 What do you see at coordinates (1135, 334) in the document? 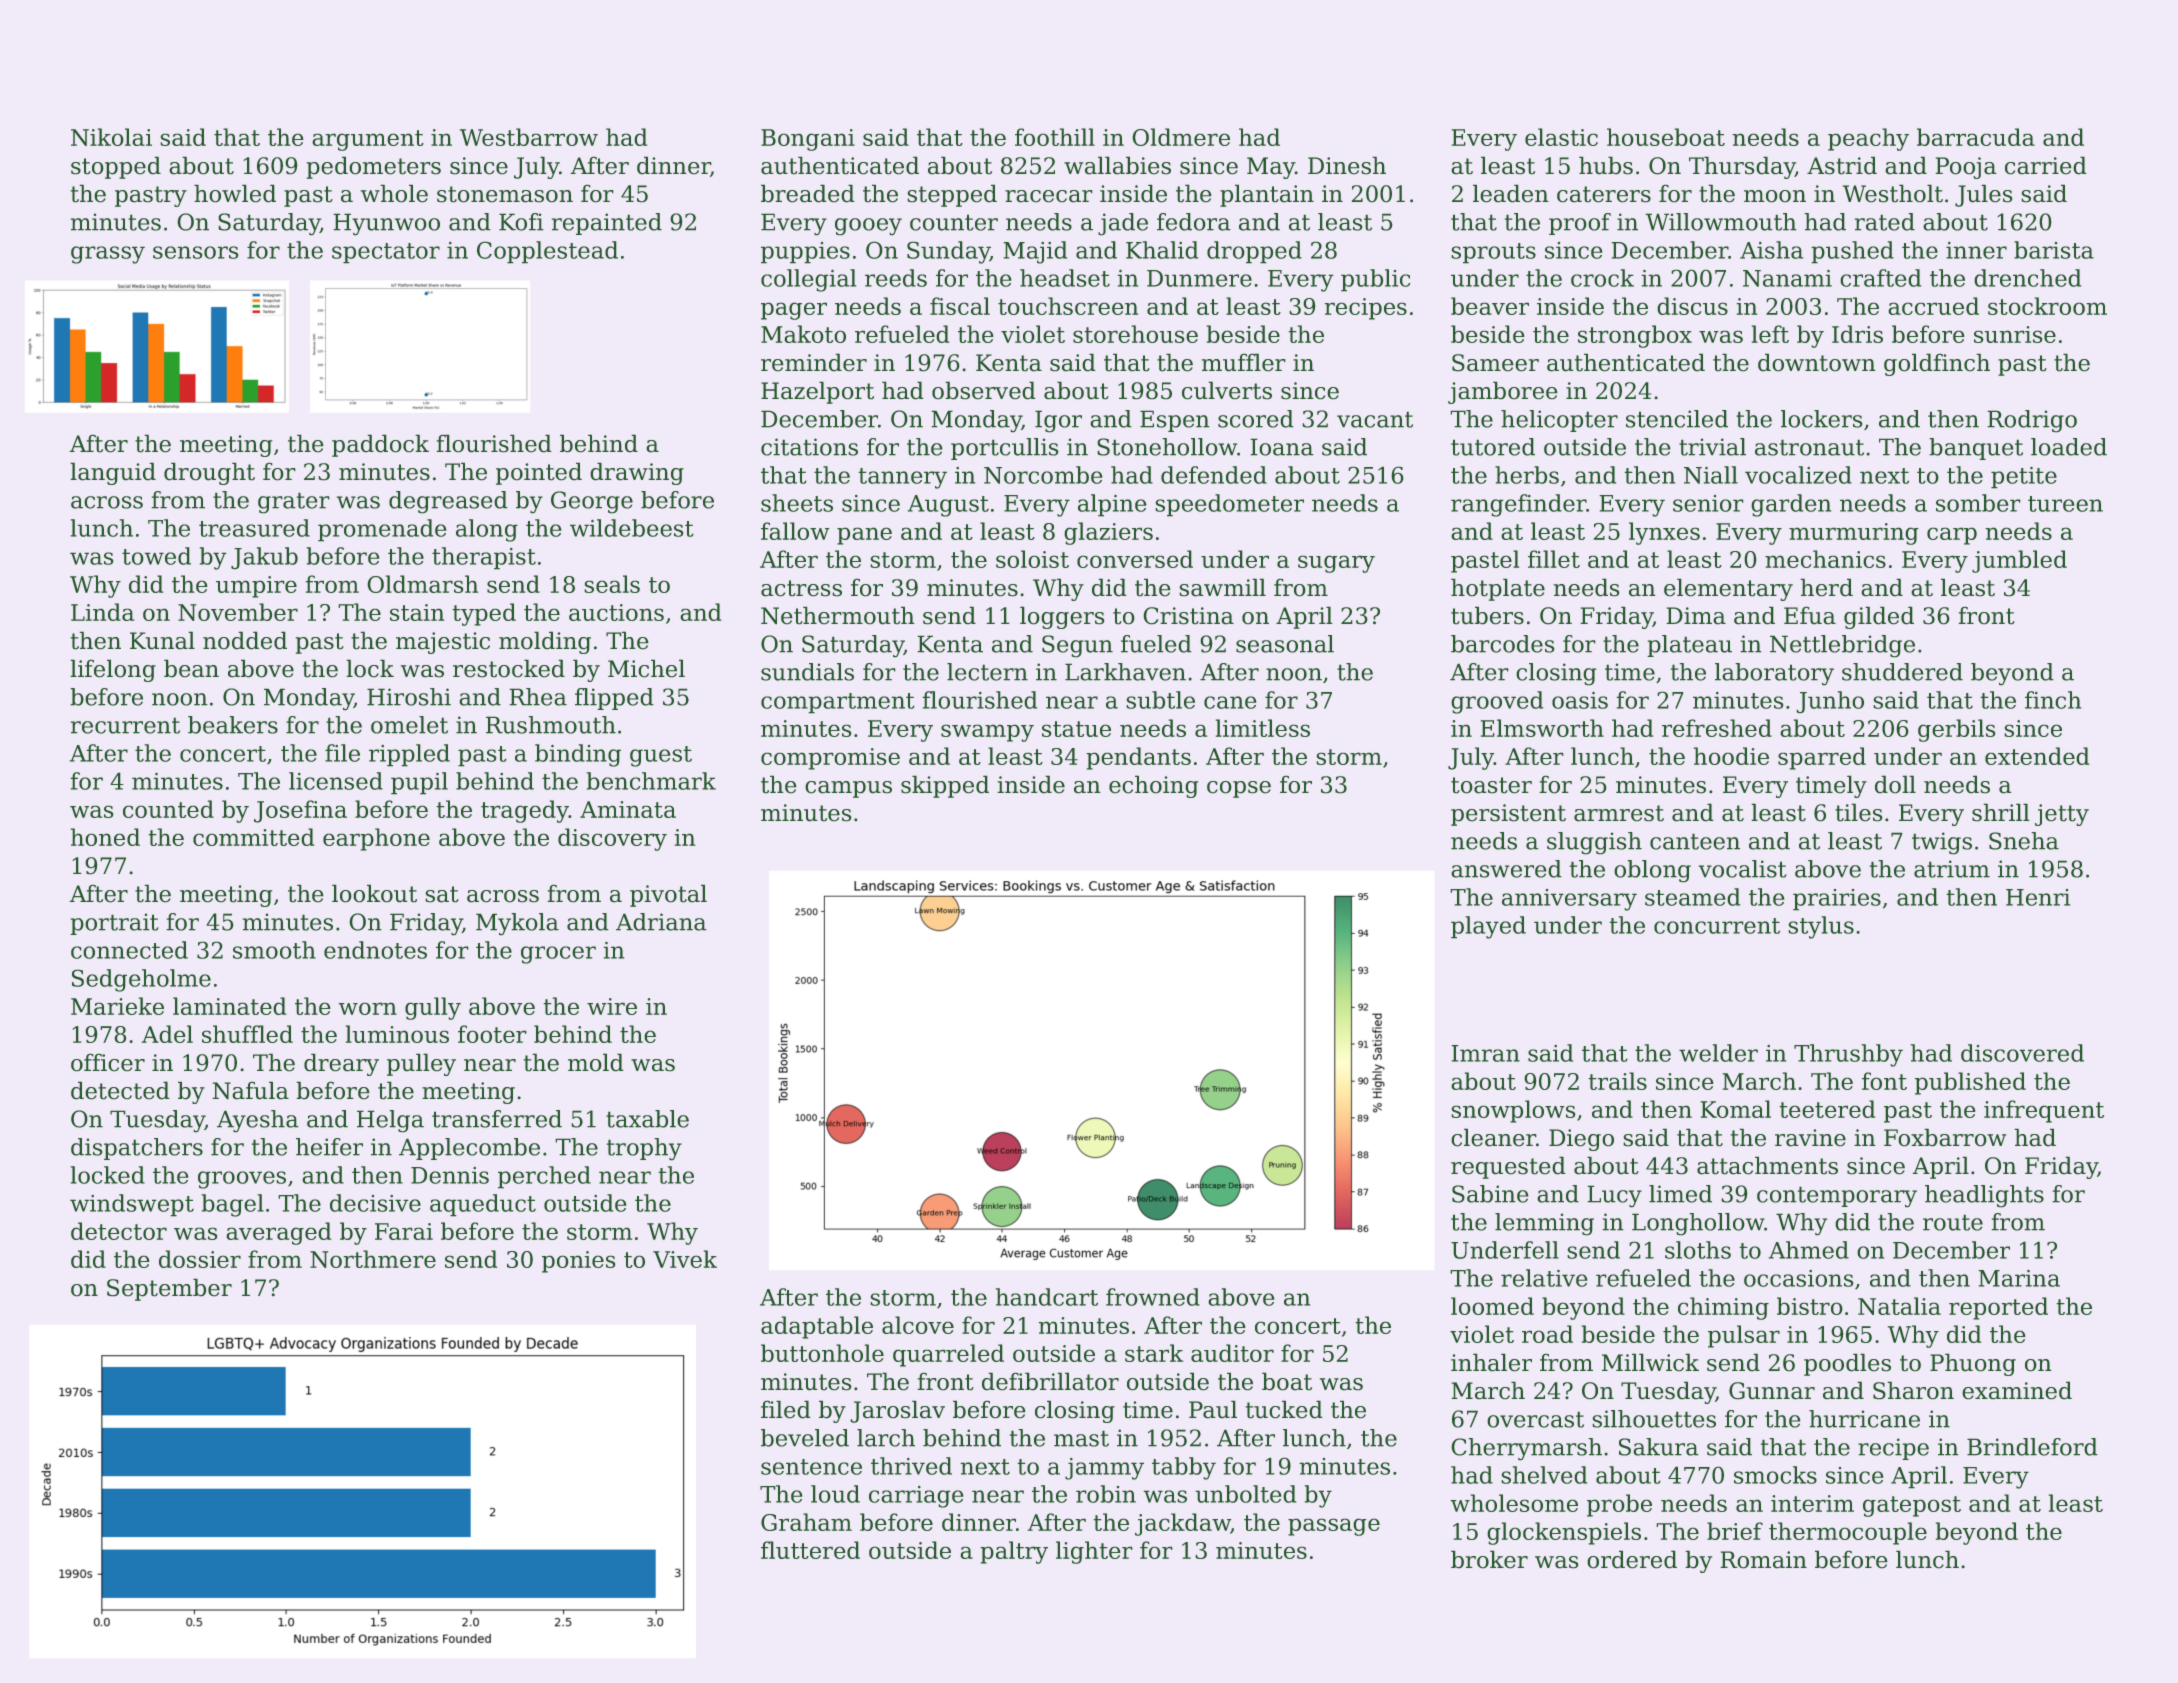
I see `storehouse` at bounding box center [1135, 334].
